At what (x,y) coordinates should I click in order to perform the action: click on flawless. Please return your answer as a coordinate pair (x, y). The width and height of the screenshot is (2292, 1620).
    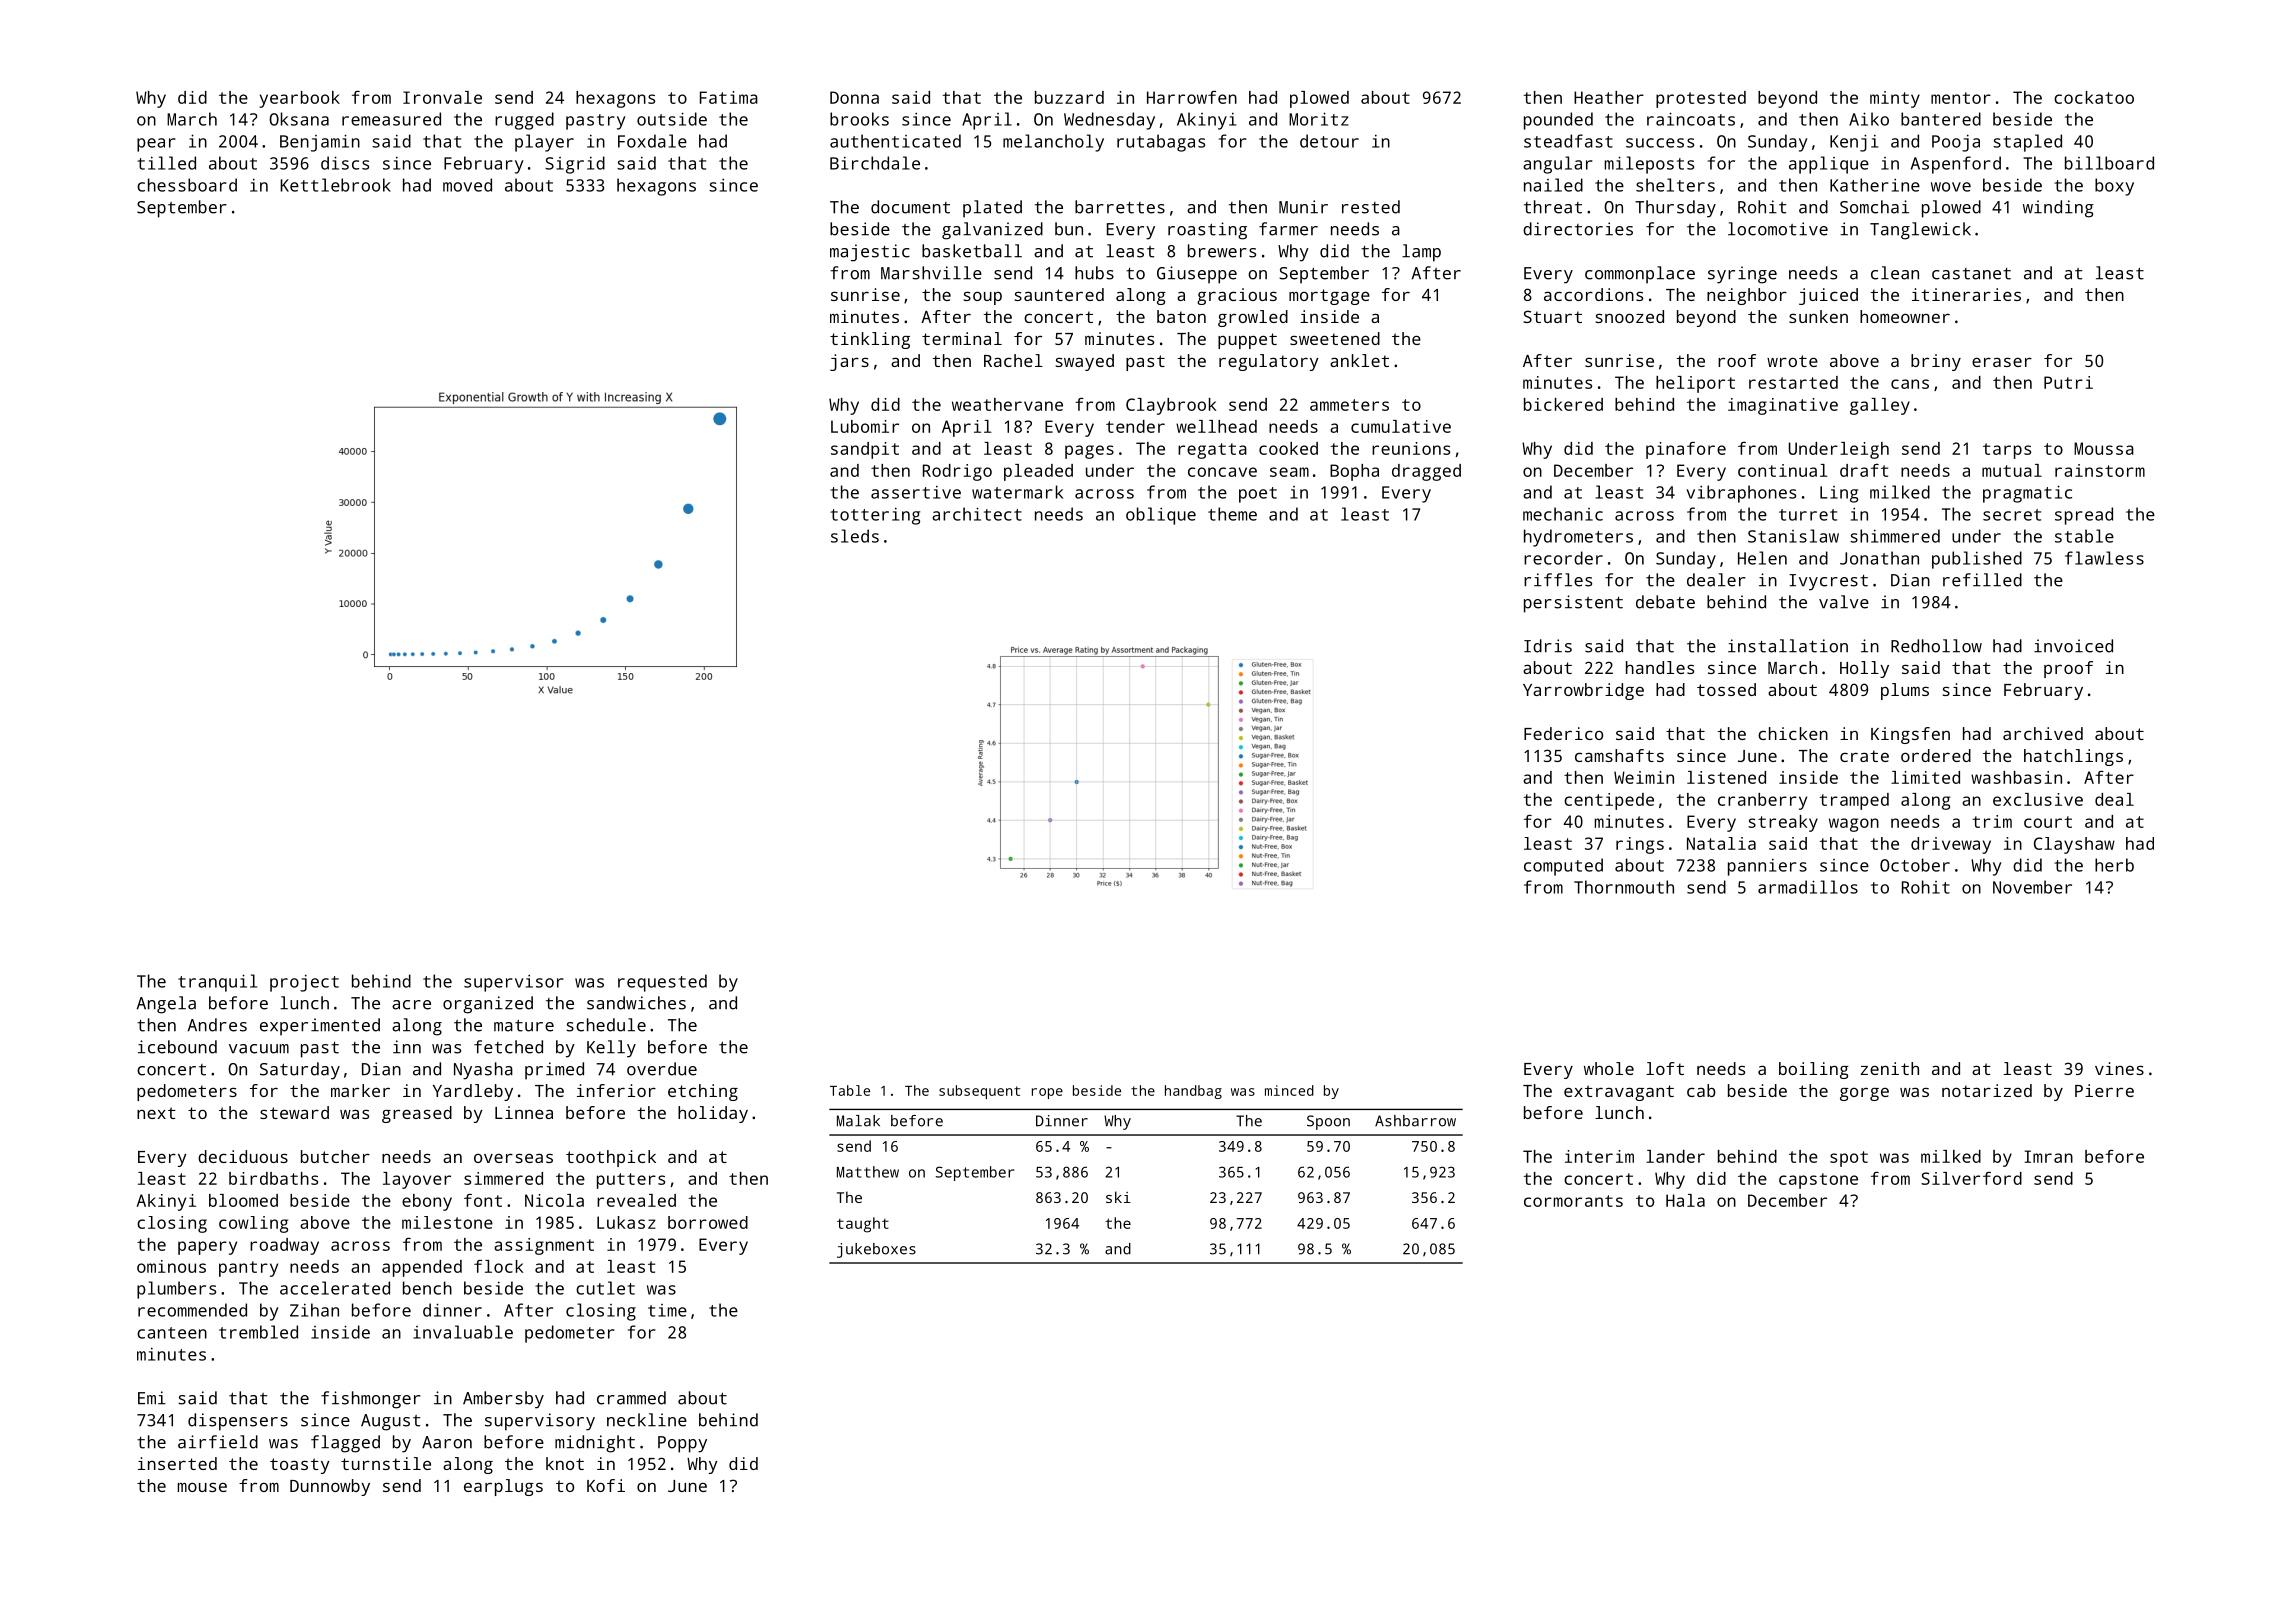
    Looking at the image, I should click on (2104, 558).
